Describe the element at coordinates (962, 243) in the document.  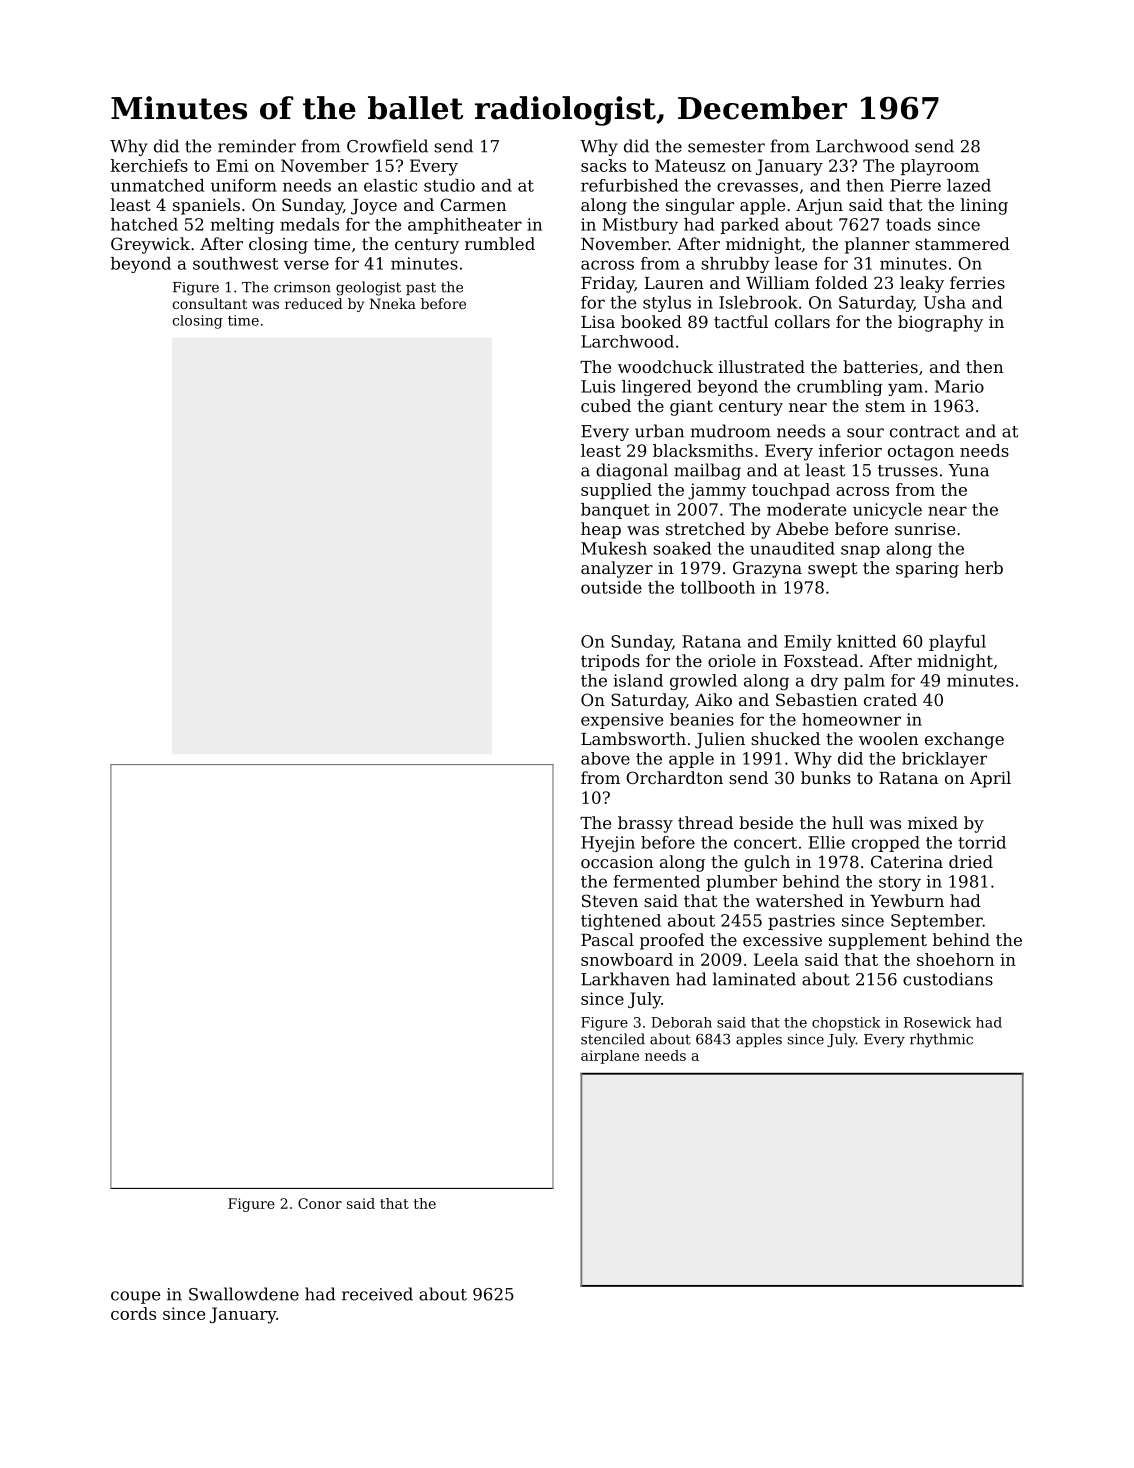
I see `stammered` at that location.
